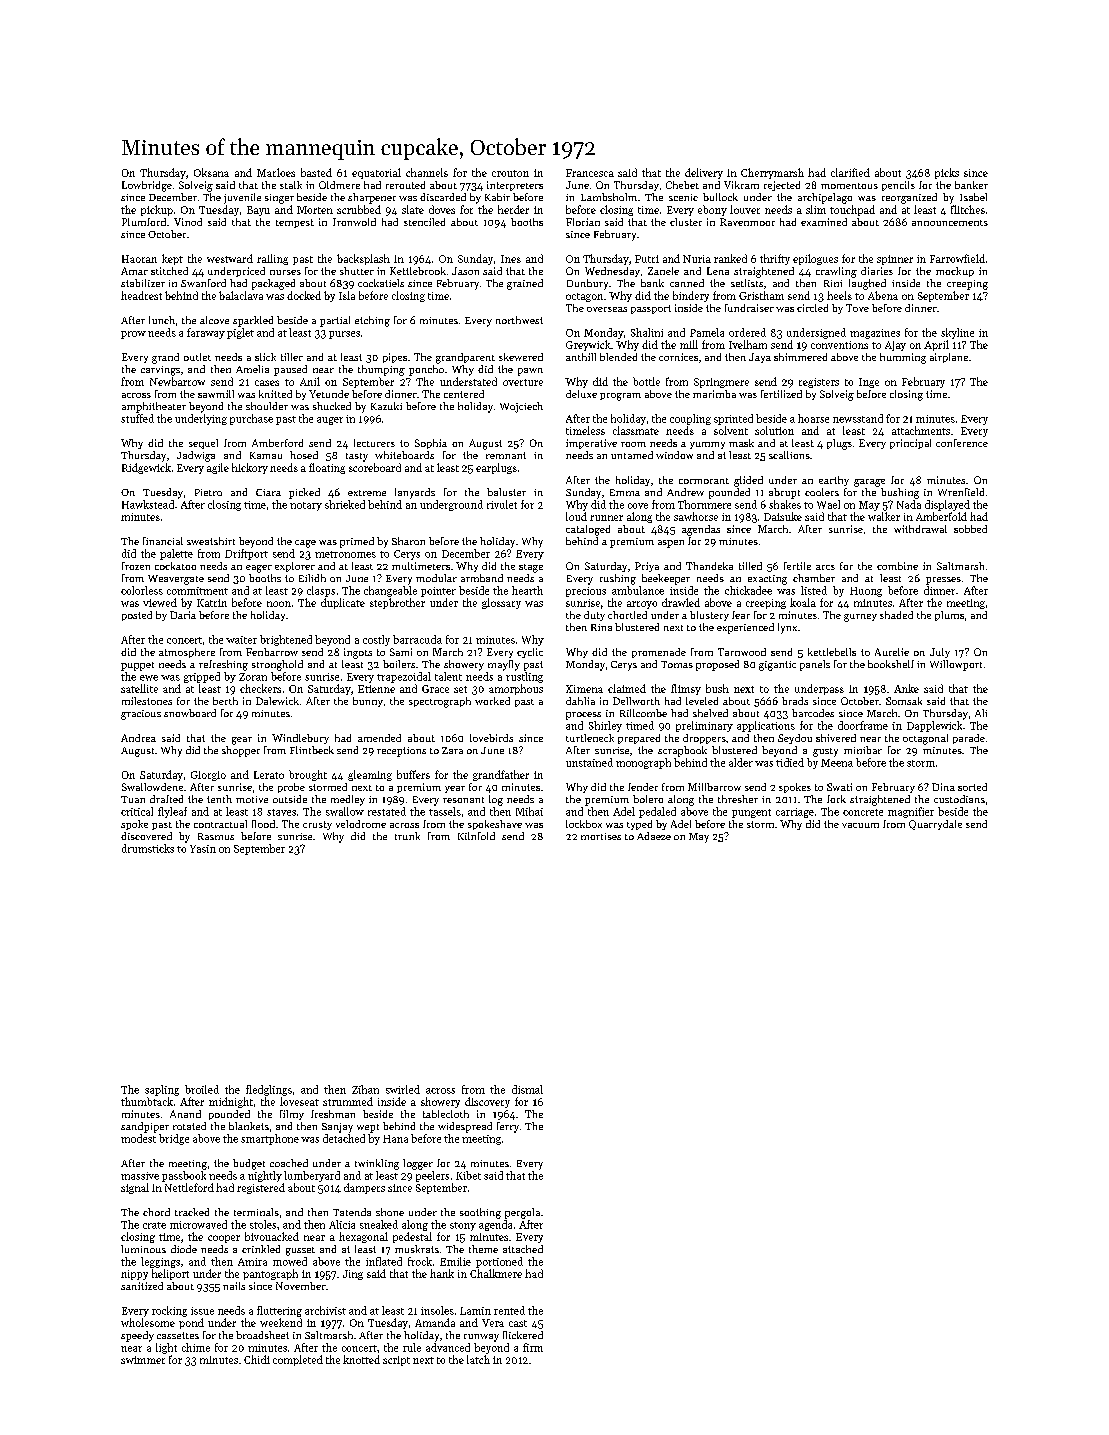 The width and height of the image is (1109, 1435). I want to click on experienced, so click(745, 628).
